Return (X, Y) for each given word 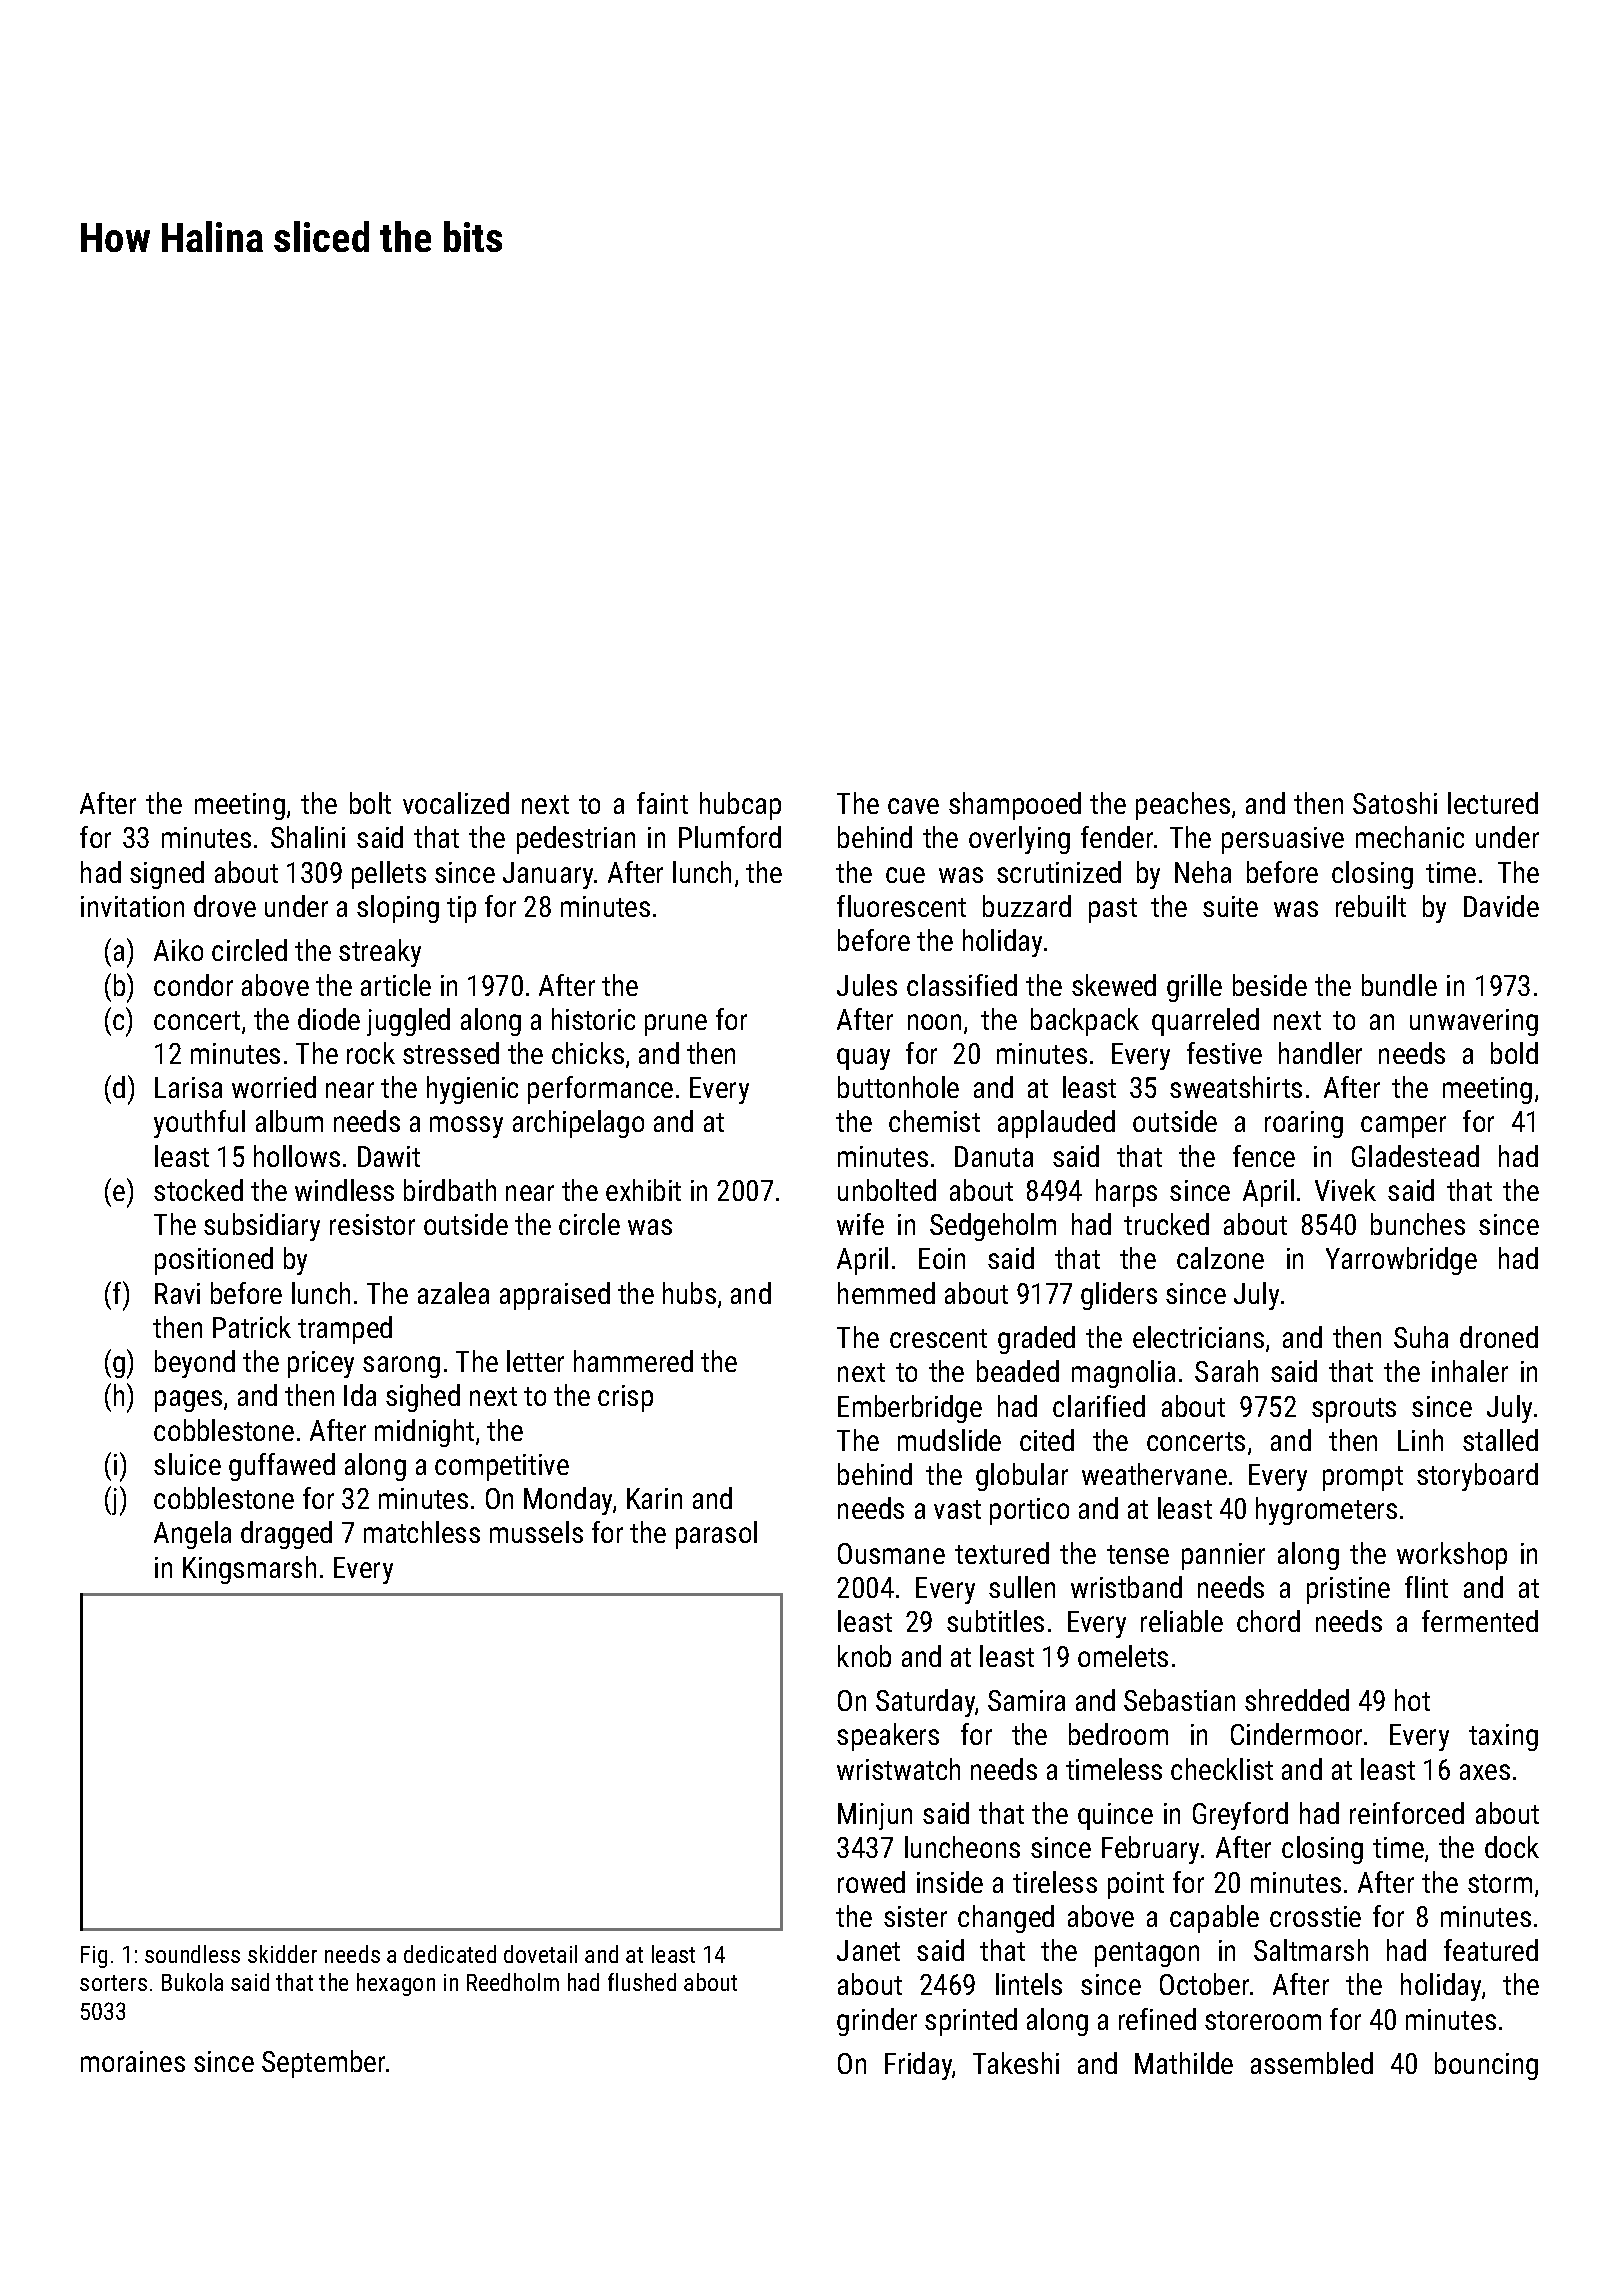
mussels (536, 1532)
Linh (1420, 1440)
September (323, 2064)
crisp (625, 1398)
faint (662, 803)
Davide (1501, 906)
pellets (389, 875)
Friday (919, 2066)
